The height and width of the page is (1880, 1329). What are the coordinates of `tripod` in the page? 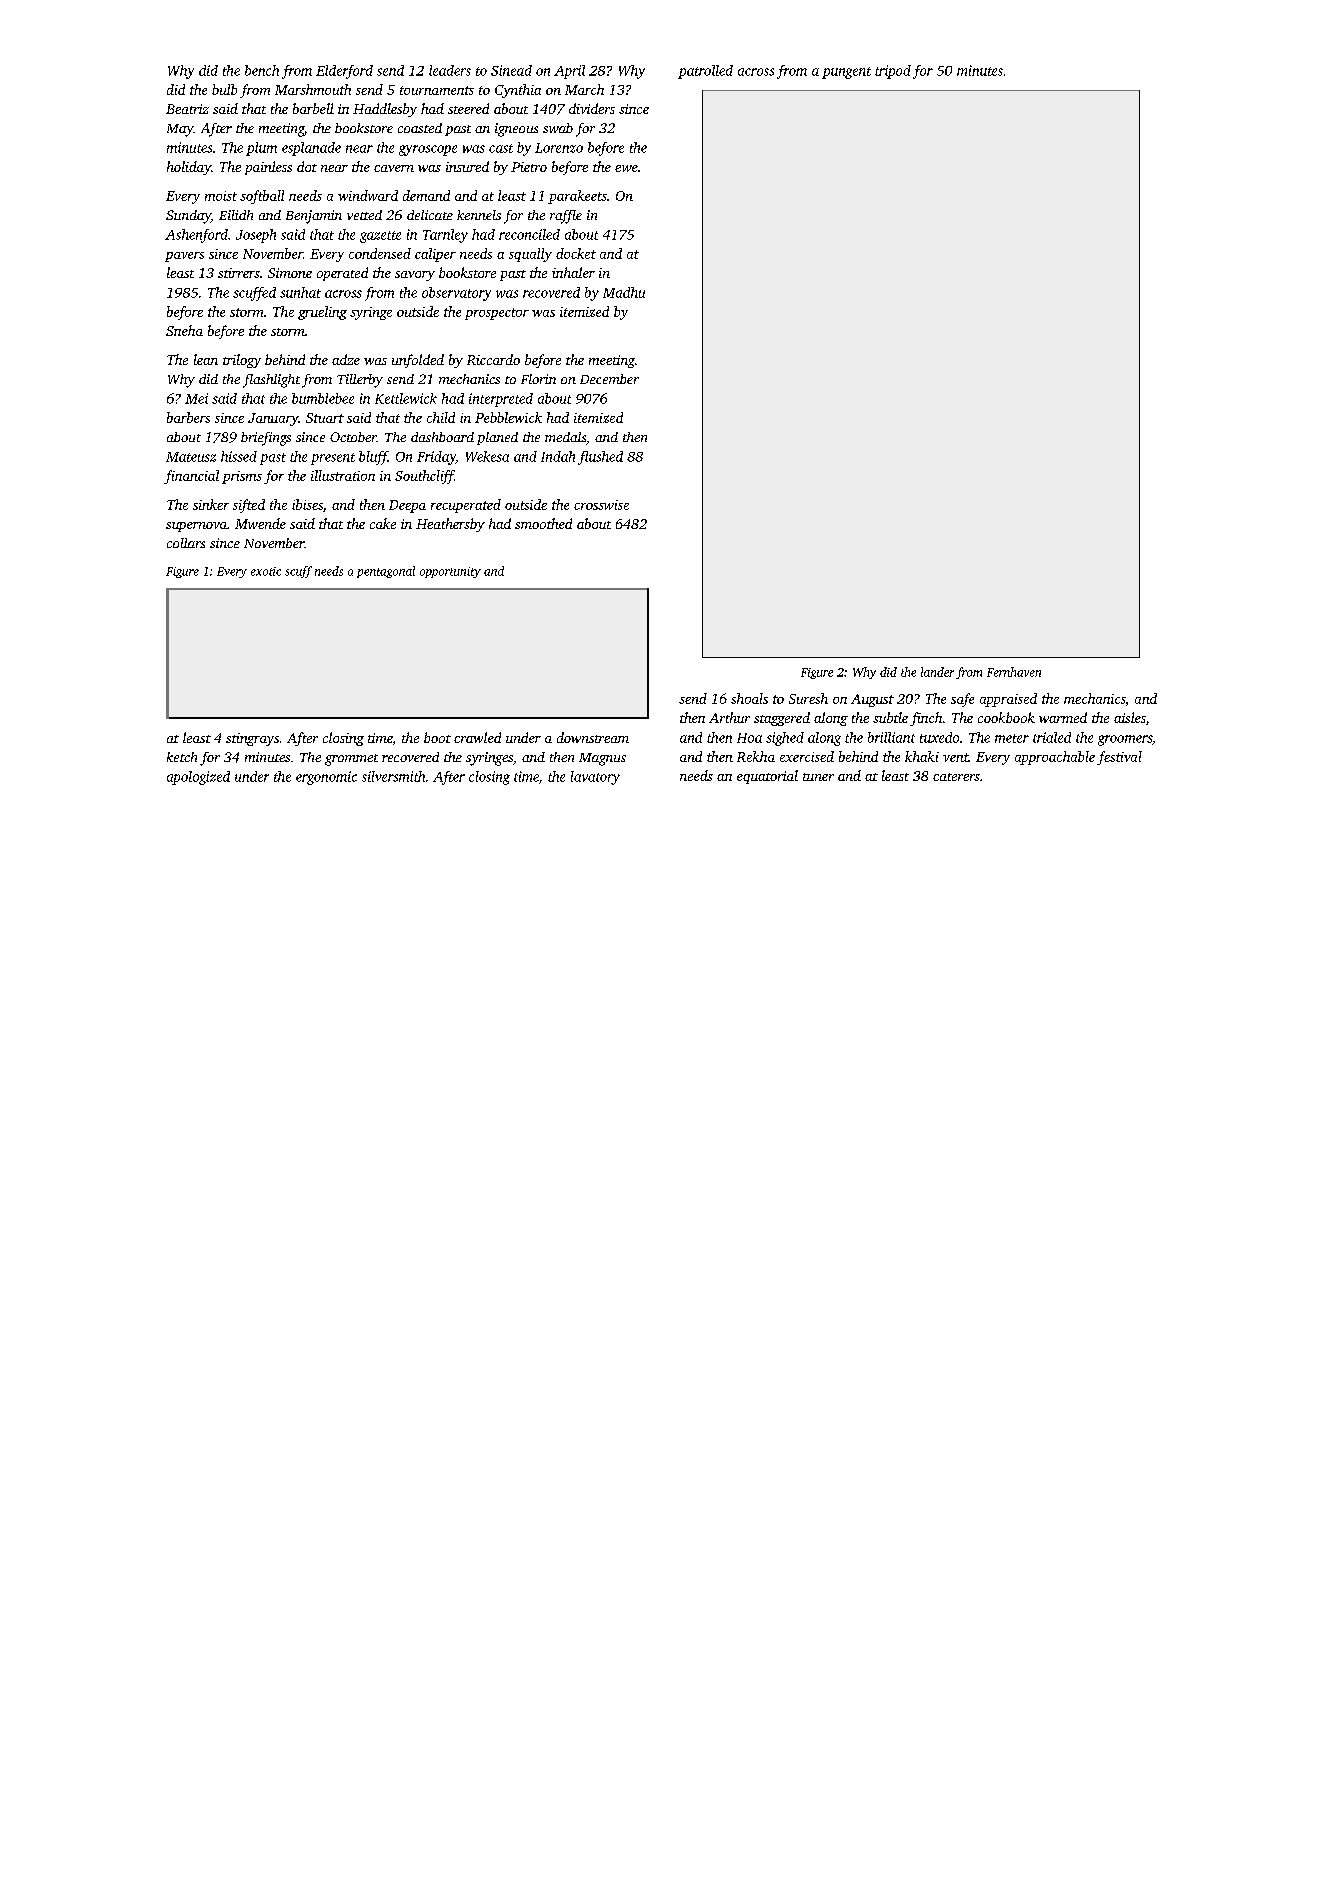 It's located at (893, 72).
